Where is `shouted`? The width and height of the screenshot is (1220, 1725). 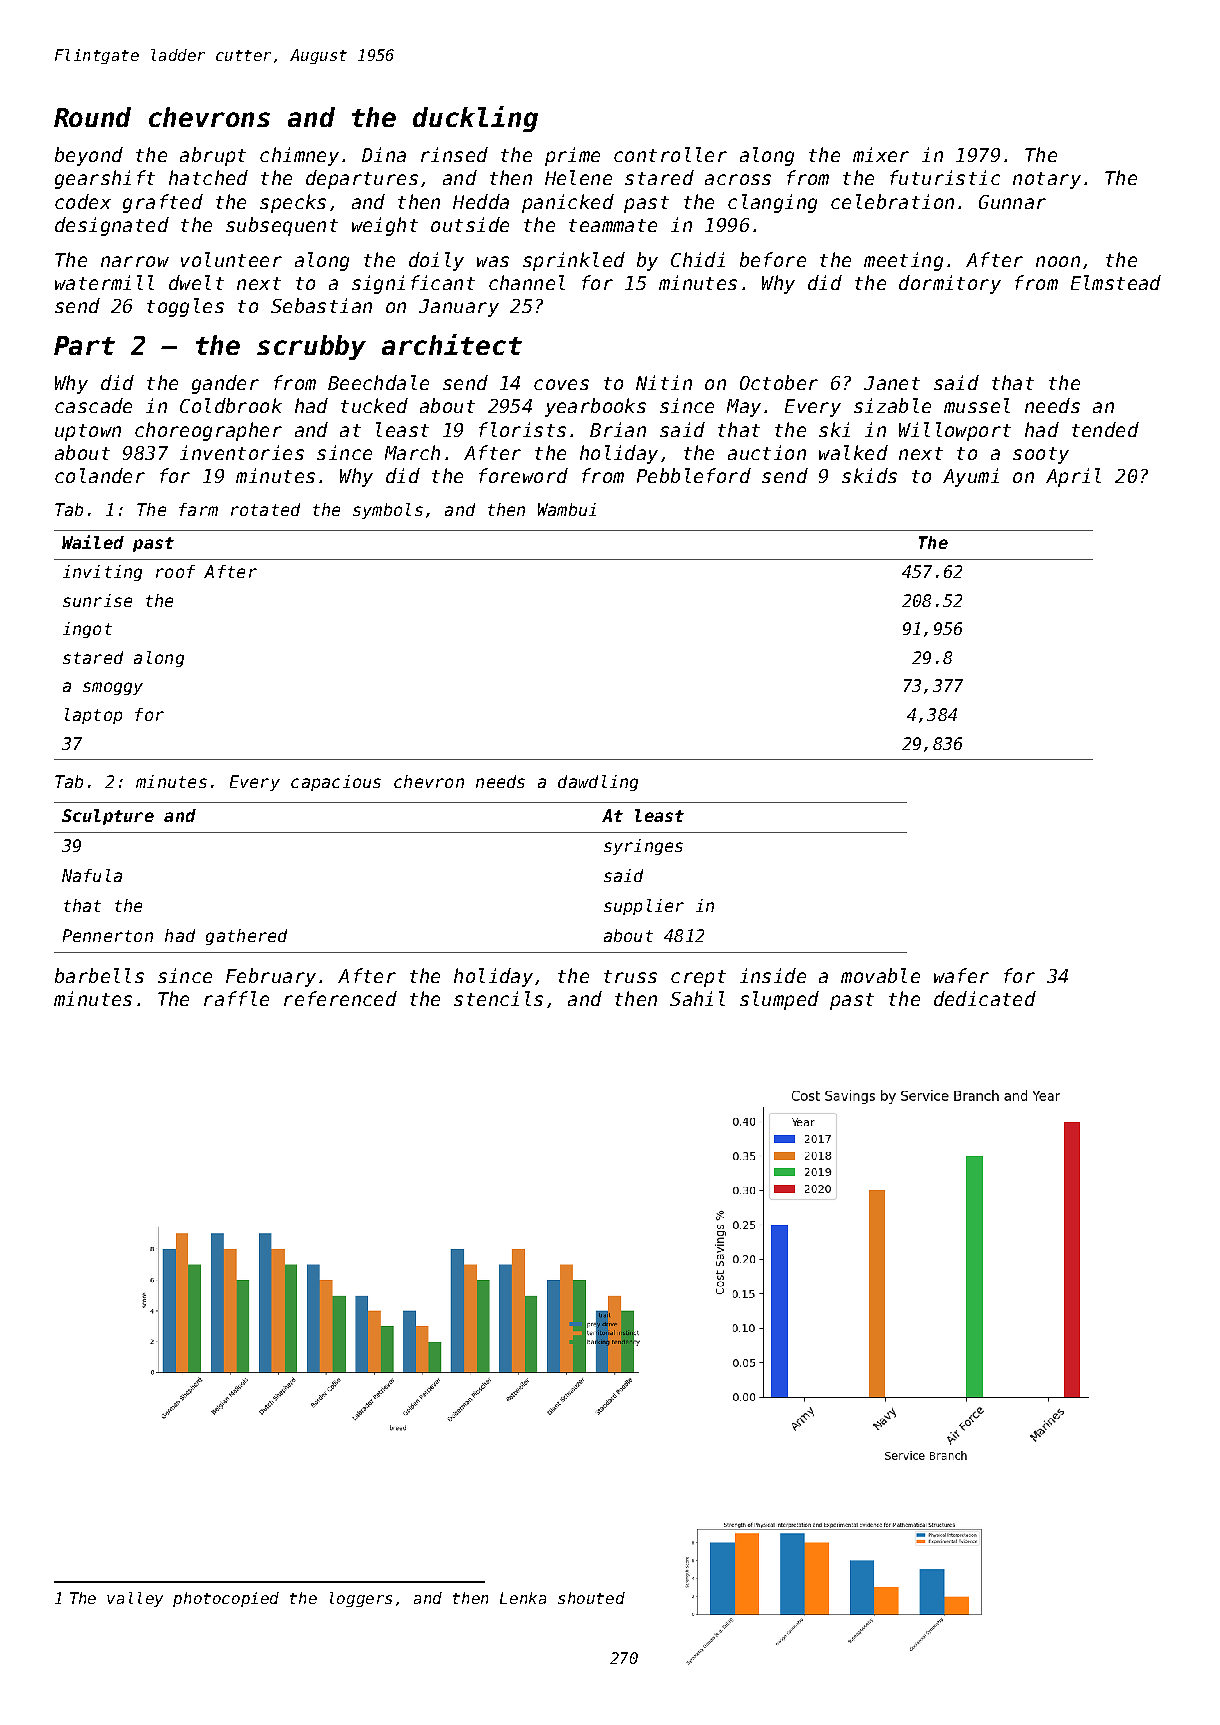 shouted is located at coordinates (591, 1598).
